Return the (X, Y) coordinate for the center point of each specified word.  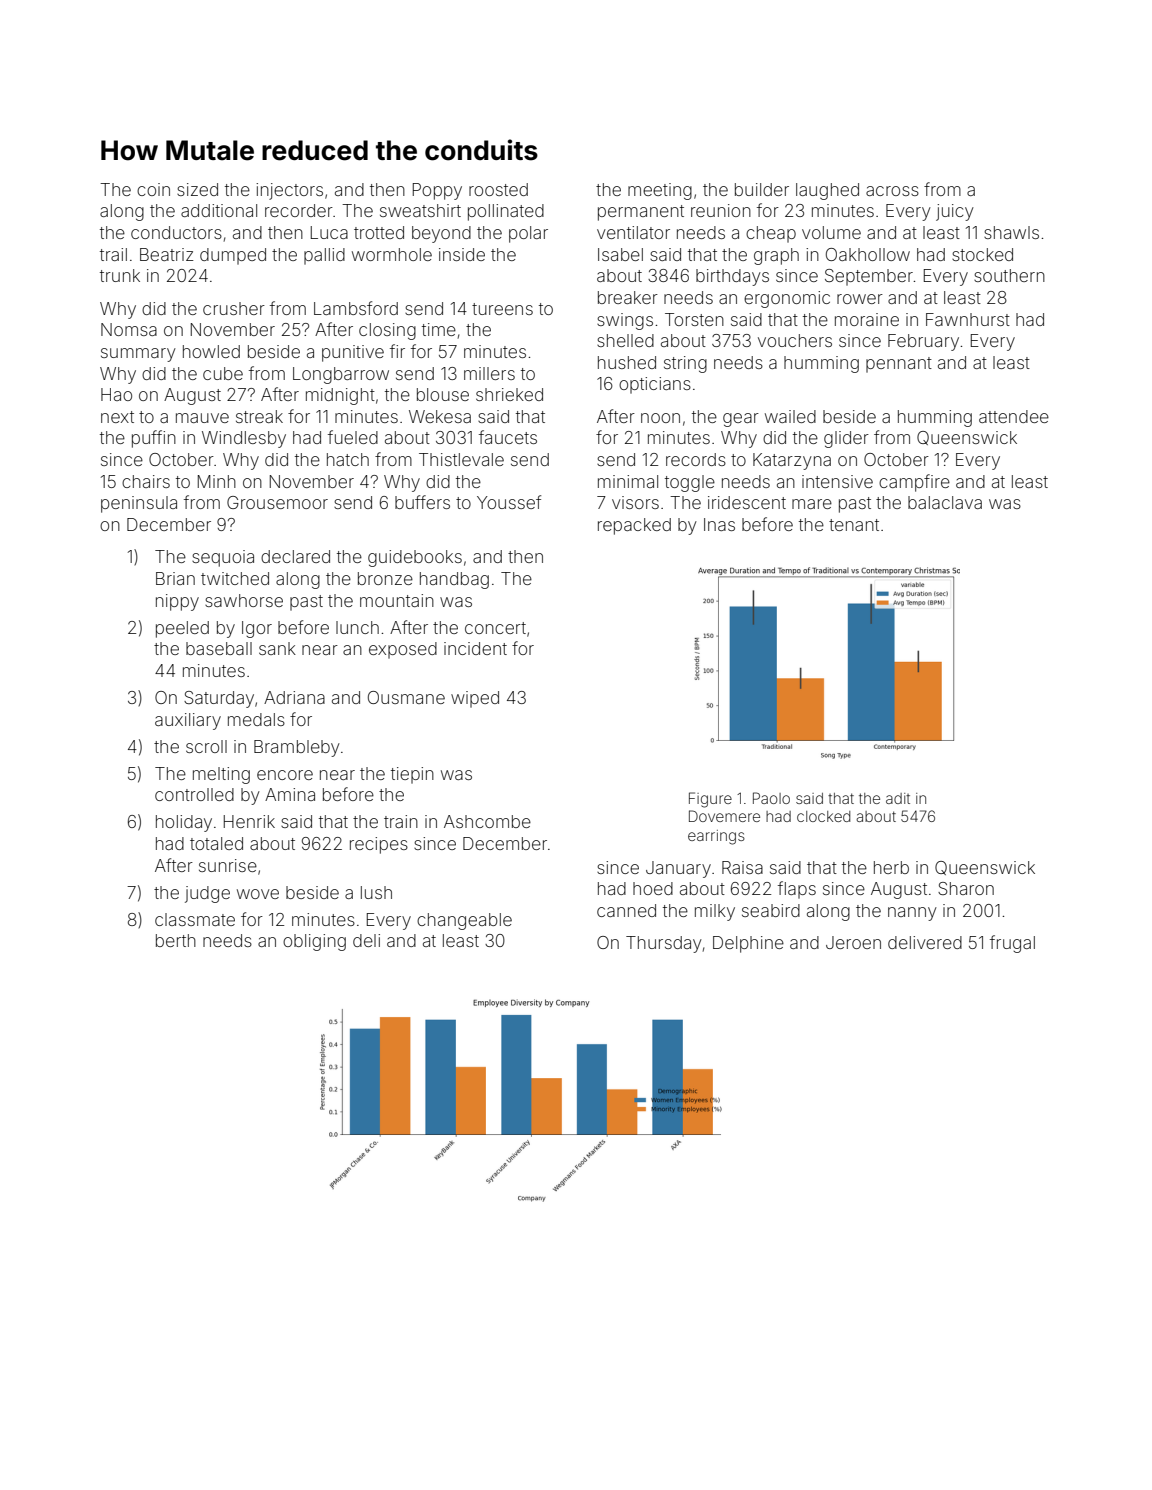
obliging (314, 942)
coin (153, 189)
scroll (206, 746)
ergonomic (787, 299)
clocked (823, 816)
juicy (955, 212)
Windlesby (244, 439)
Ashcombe (487, 821)
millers (489, 373)
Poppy (437, 191)
